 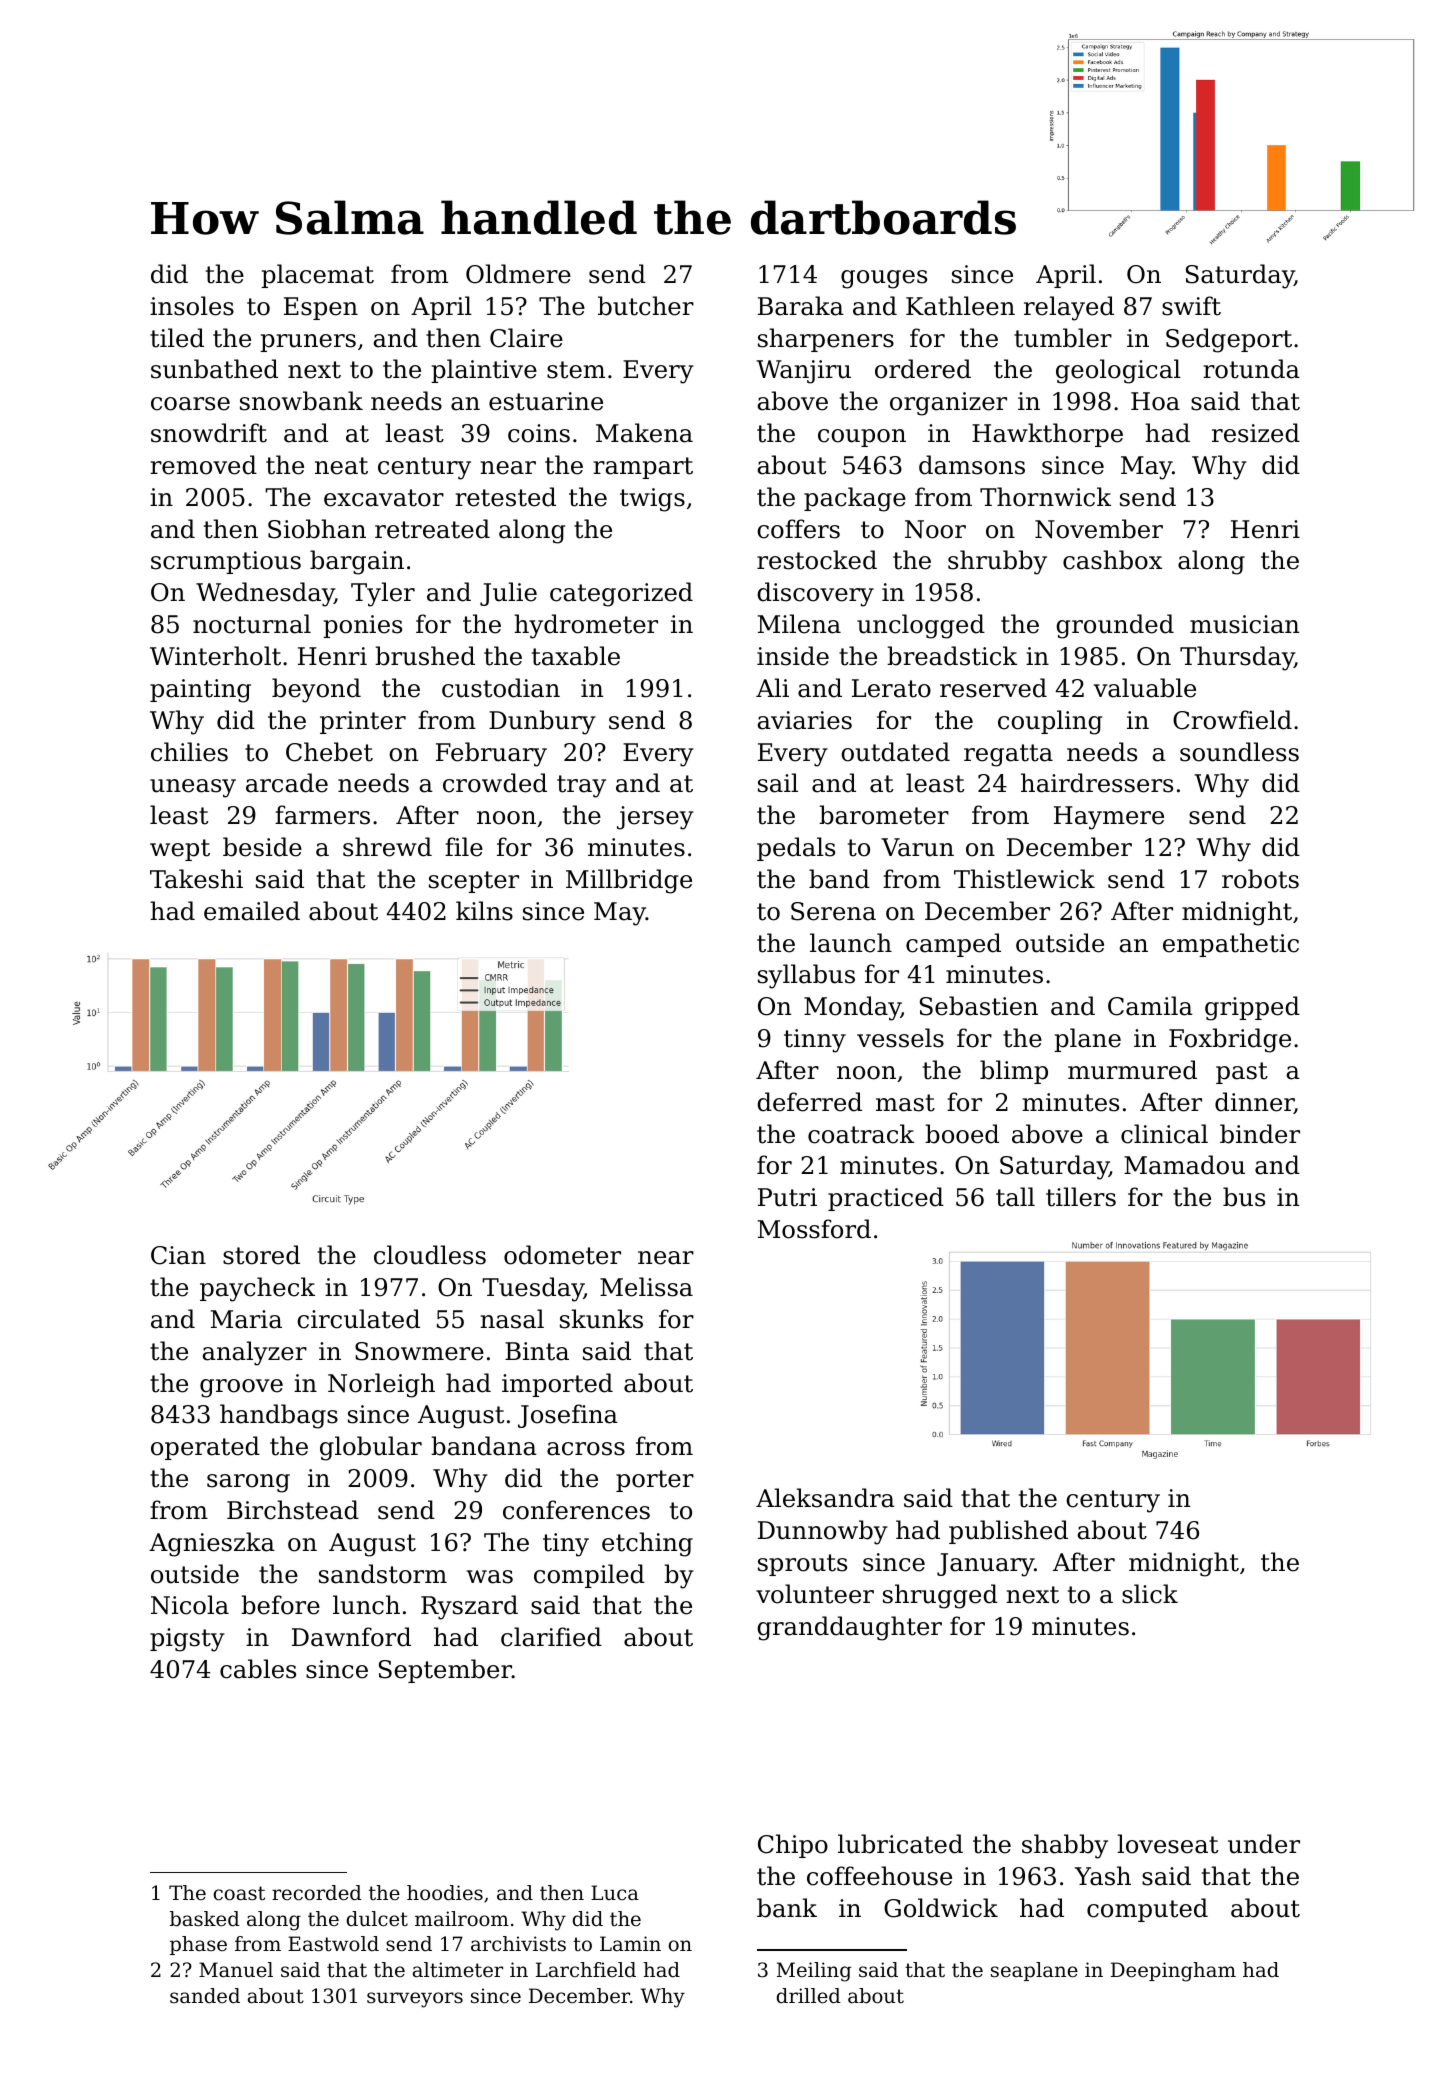 What do you see at coordinates (643, 468) in the image?
I see `rampart` at bounding box center [643, 468].
